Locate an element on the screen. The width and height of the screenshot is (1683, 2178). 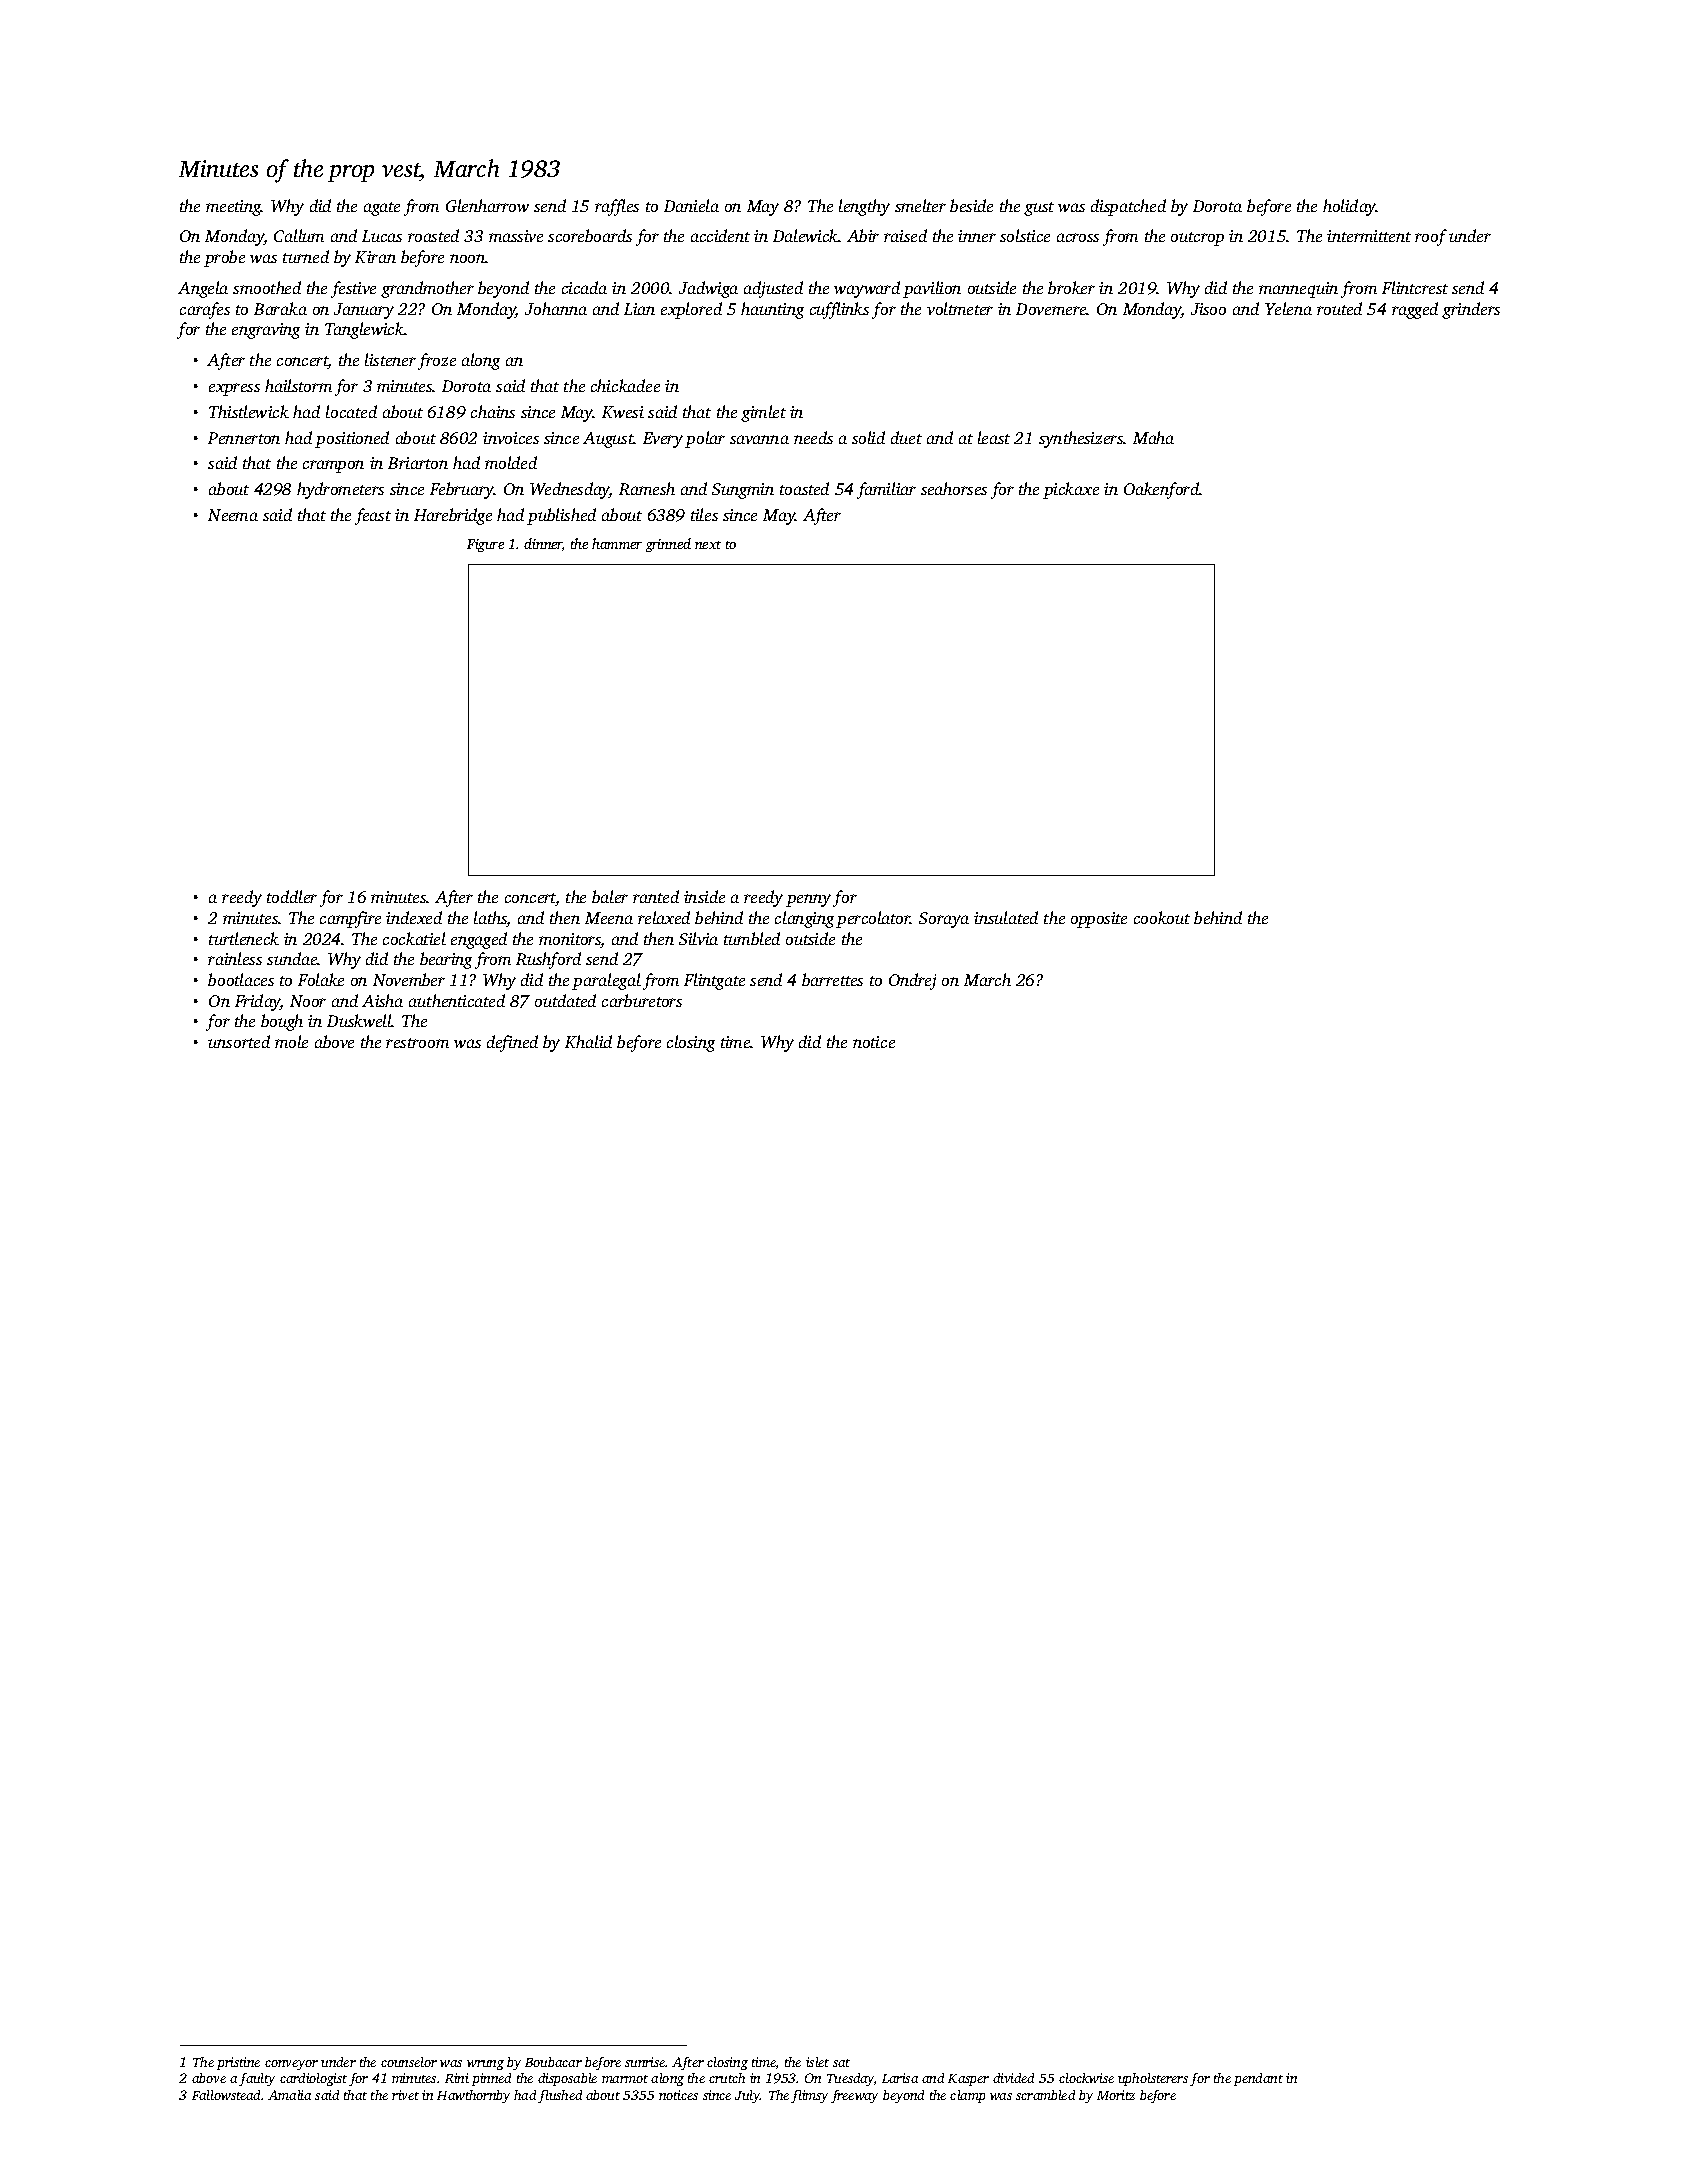
grandmother is located at coordinates (427, 289).
